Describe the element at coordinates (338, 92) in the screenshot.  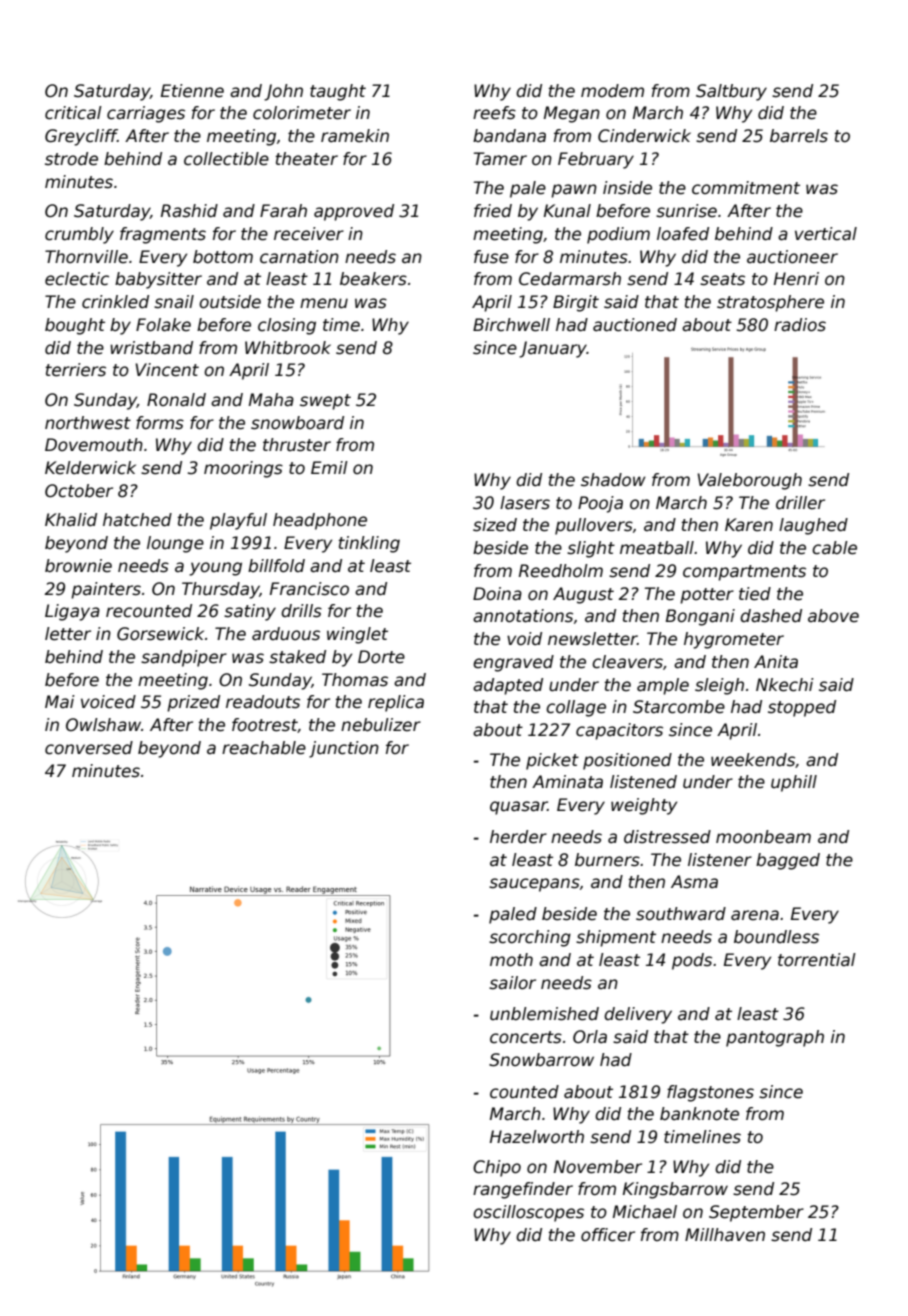
I see `taught` at that location.
